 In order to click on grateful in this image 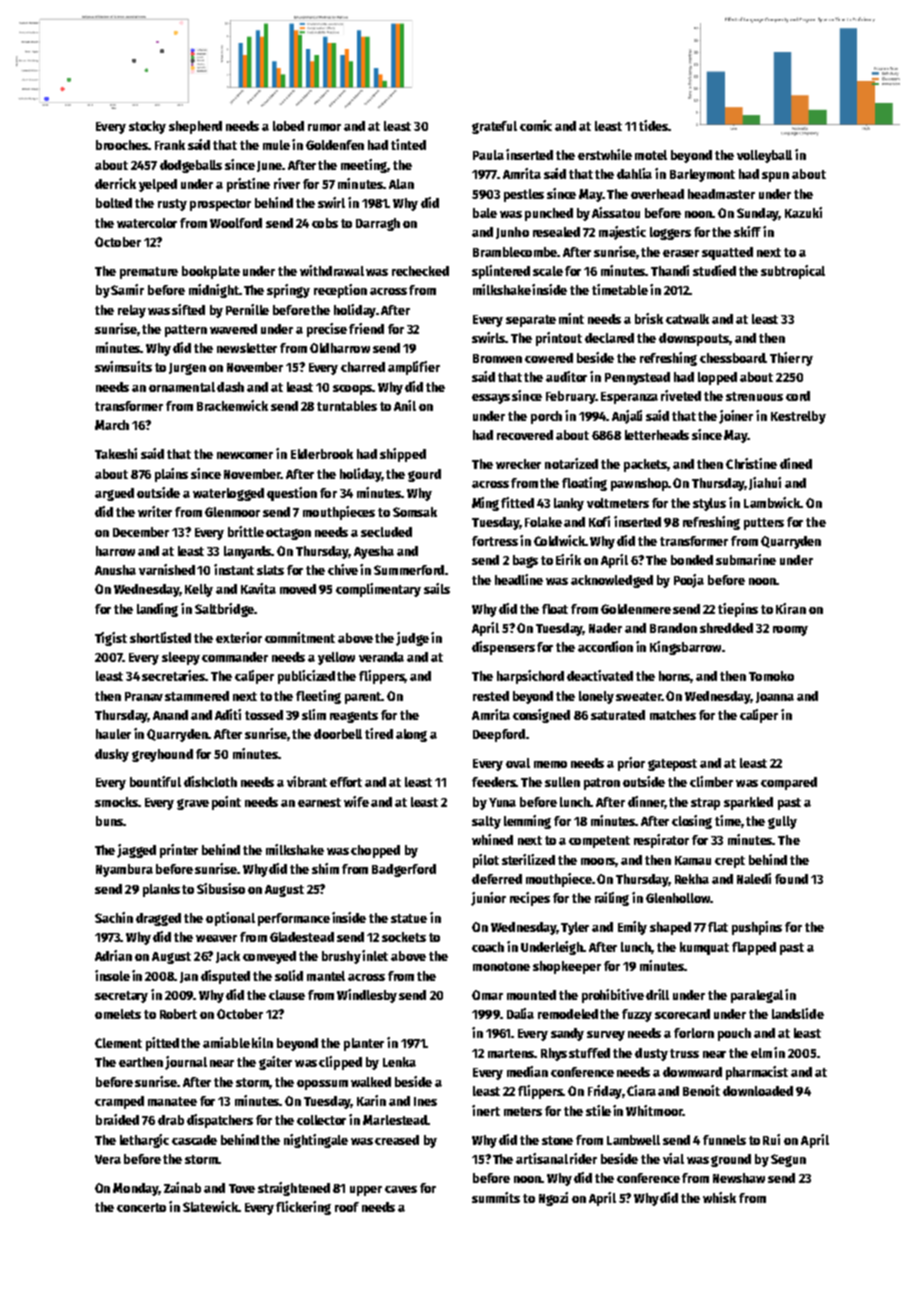, I will do `click(494, 127)`.
